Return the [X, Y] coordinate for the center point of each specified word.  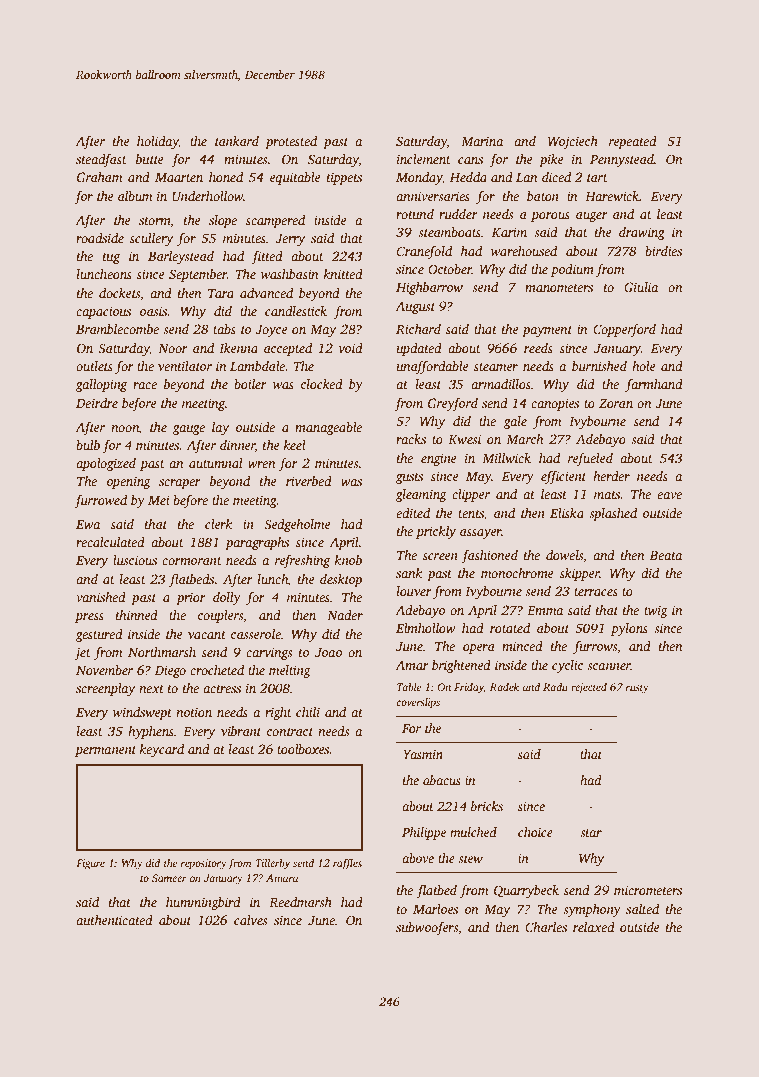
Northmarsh [162, 652]
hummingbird [203, 903]
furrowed [100, 501]
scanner [609, 666]
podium [572, 270]
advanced [266, 293]
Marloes [435, 909]
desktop [341, 580]
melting [290, 671]
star [591, 833]
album [135, 196]
